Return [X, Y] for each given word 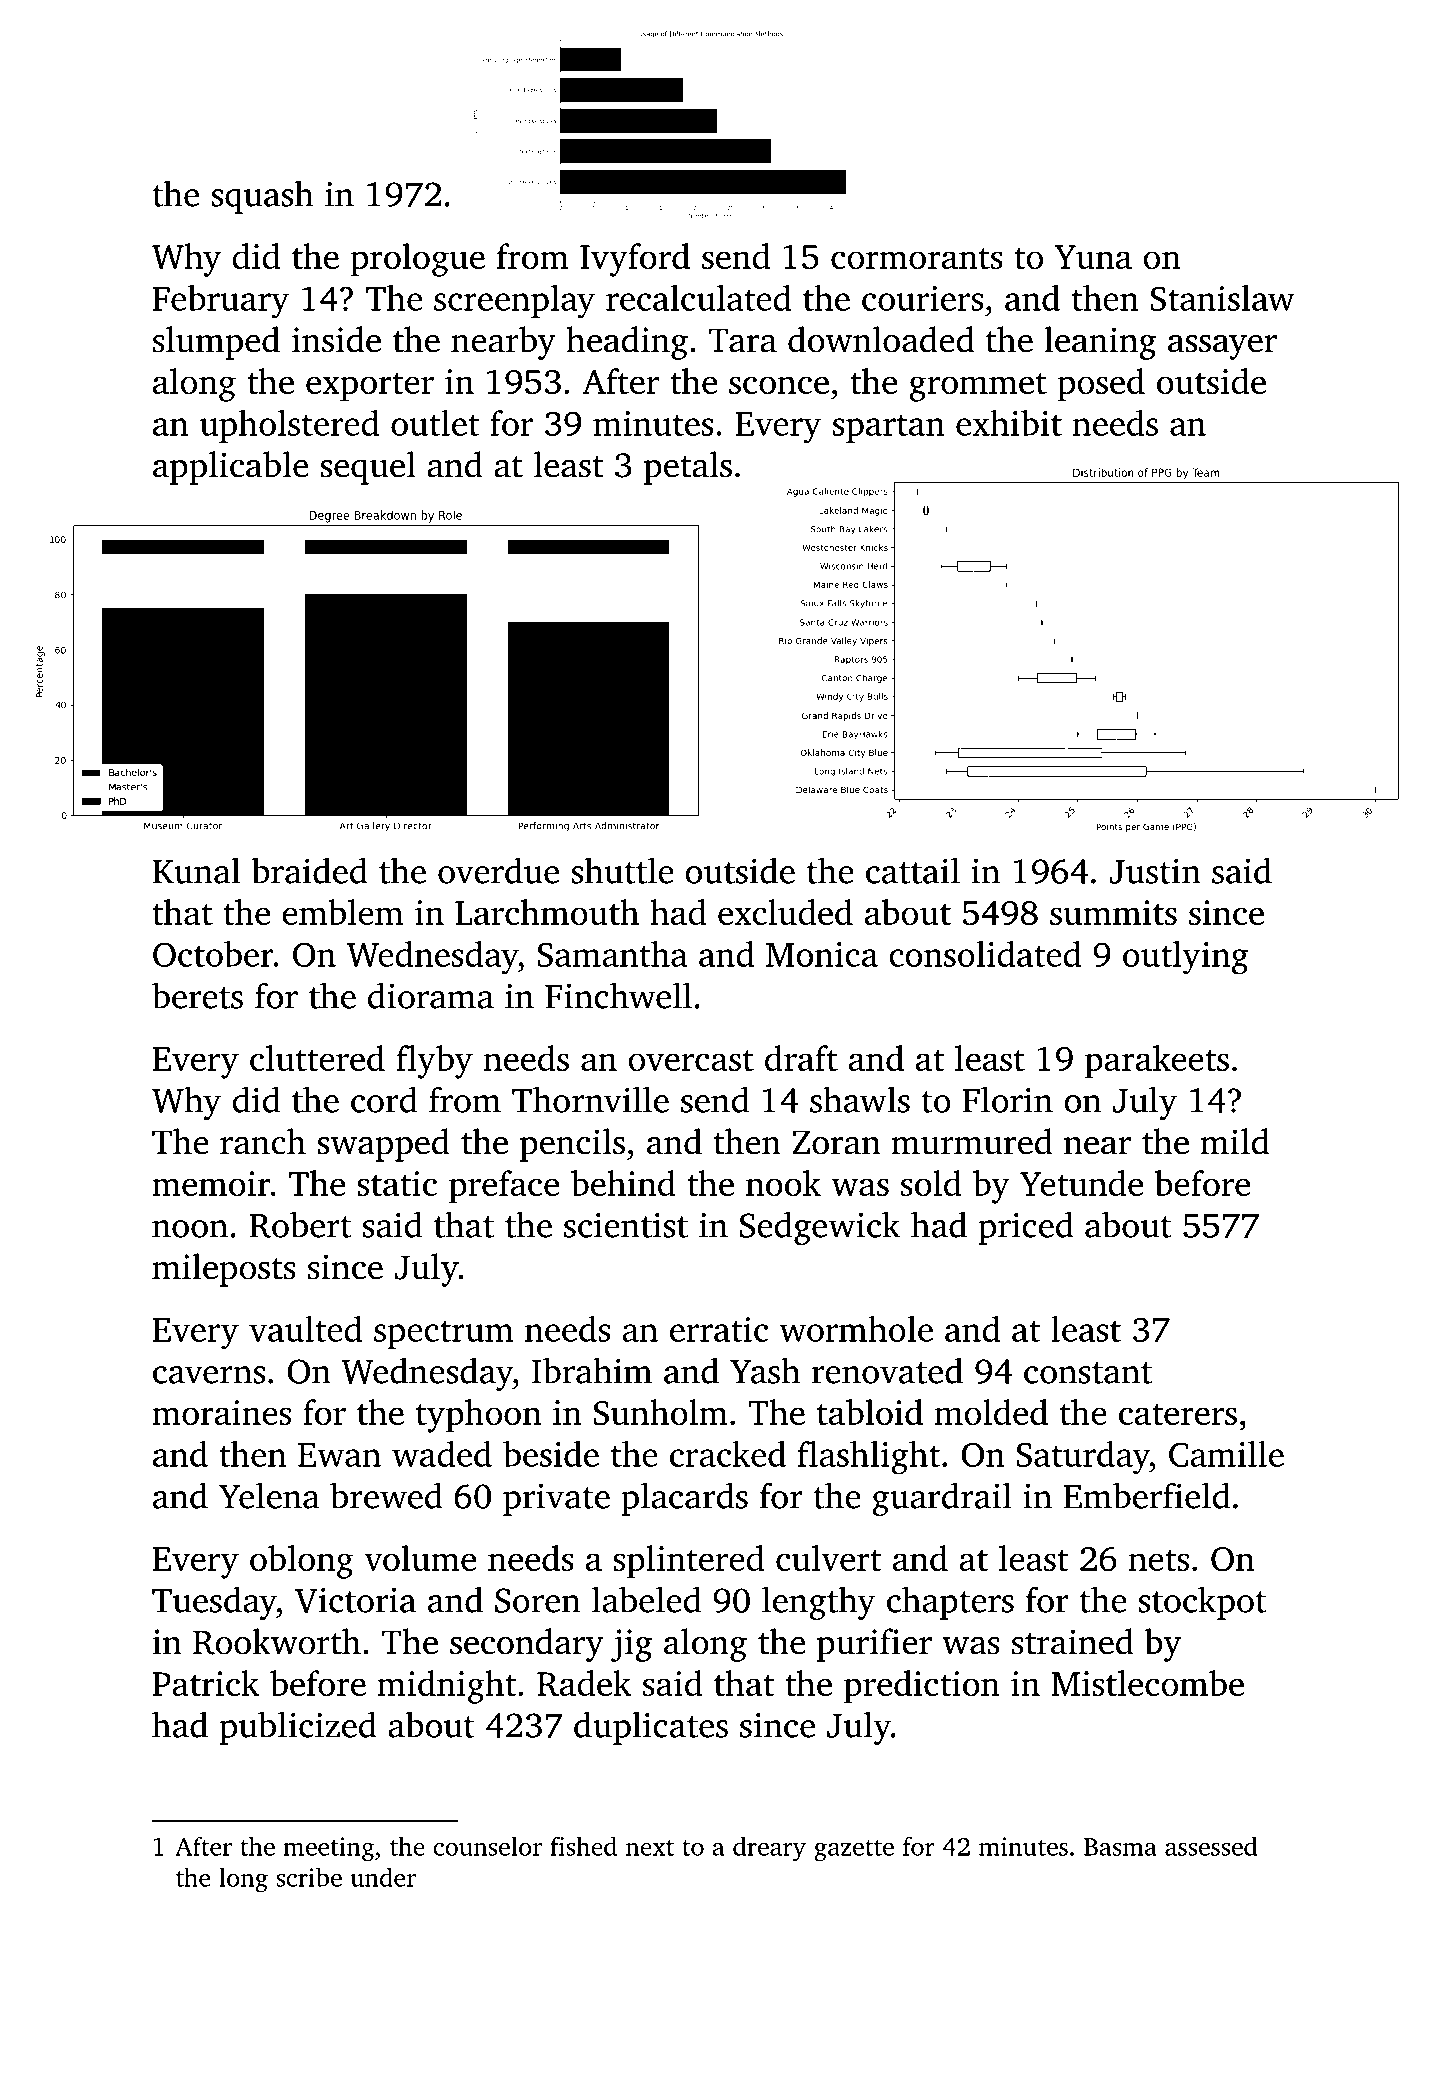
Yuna [1093, 257]
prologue [417, 260]
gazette [854, 1851]
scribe [309, 1877]
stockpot [1202, 1603]
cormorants [917, 258]
